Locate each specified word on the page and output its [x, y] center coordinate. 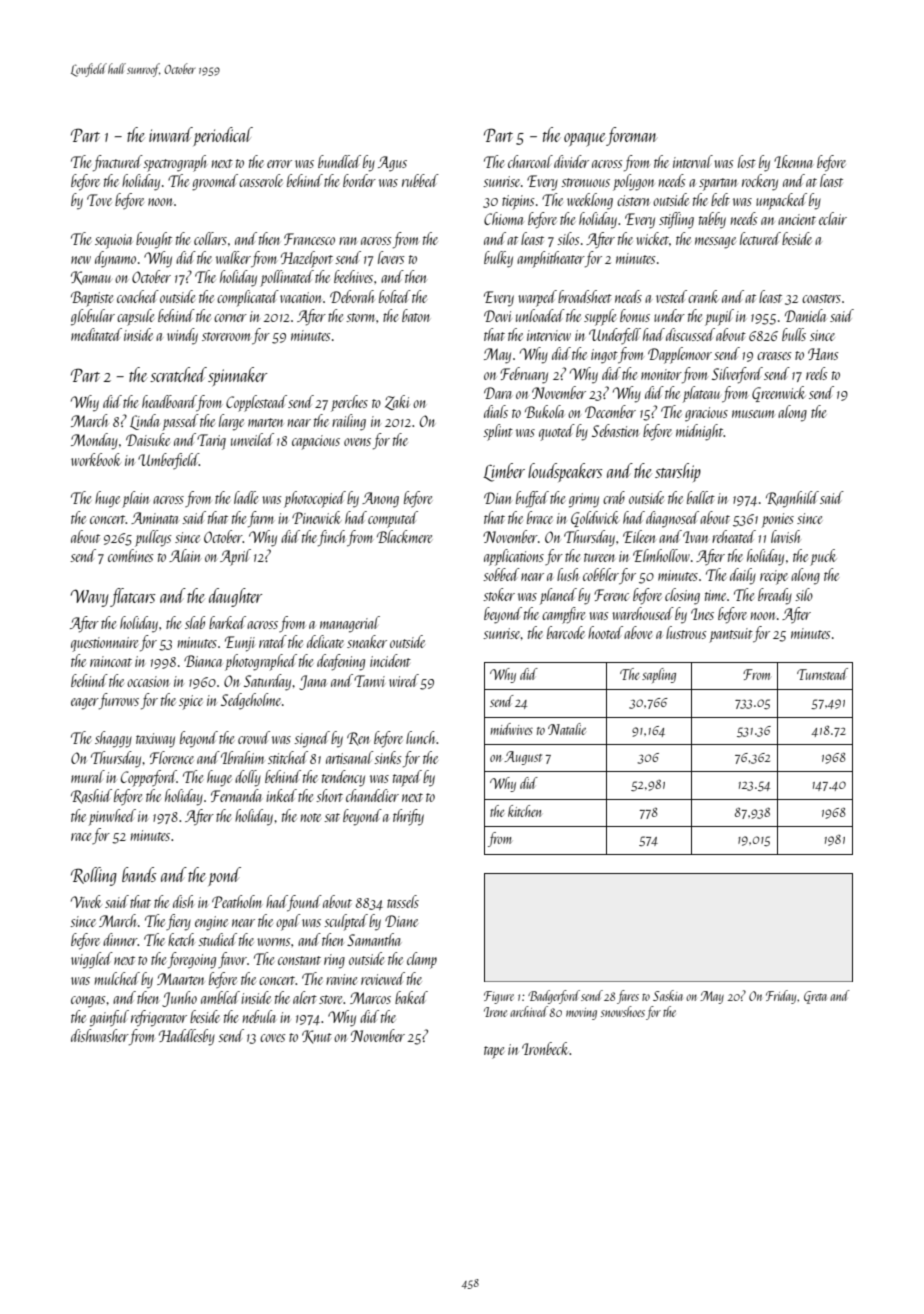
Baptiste [92, 299]
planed [558, 596]
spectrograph [174, 163]
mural [88, 776]
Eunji [240, 644]
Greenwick [778, 394]
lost [747, 161]
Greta [815, 997]
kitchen [524, 811]
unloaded [540, 315]
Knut [317, 1037]
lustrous [686, 632]
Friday [781, 997]
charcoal [530, 161]
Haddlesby [187, 1037]
